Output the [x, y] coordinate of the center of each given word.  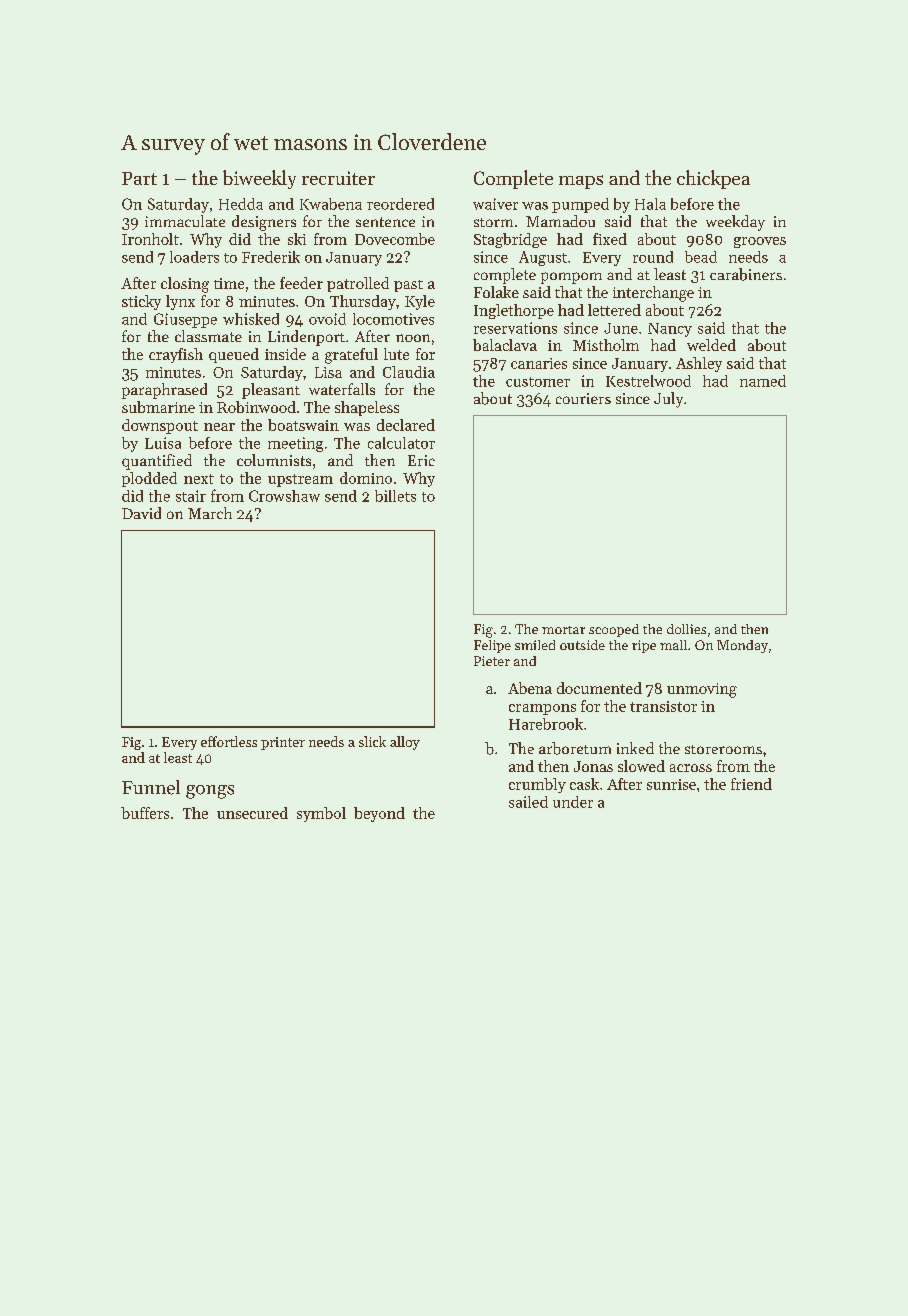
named [763, 381]
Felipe [492, 646]
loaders [194, 257]
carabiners [746, 274]
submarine [158, 407]
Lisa [328, 372]
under [573, 802]
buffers [145, 813]
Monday [742, 646]
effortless [229, 741]
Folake [496, 292]
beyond [379, 814]
